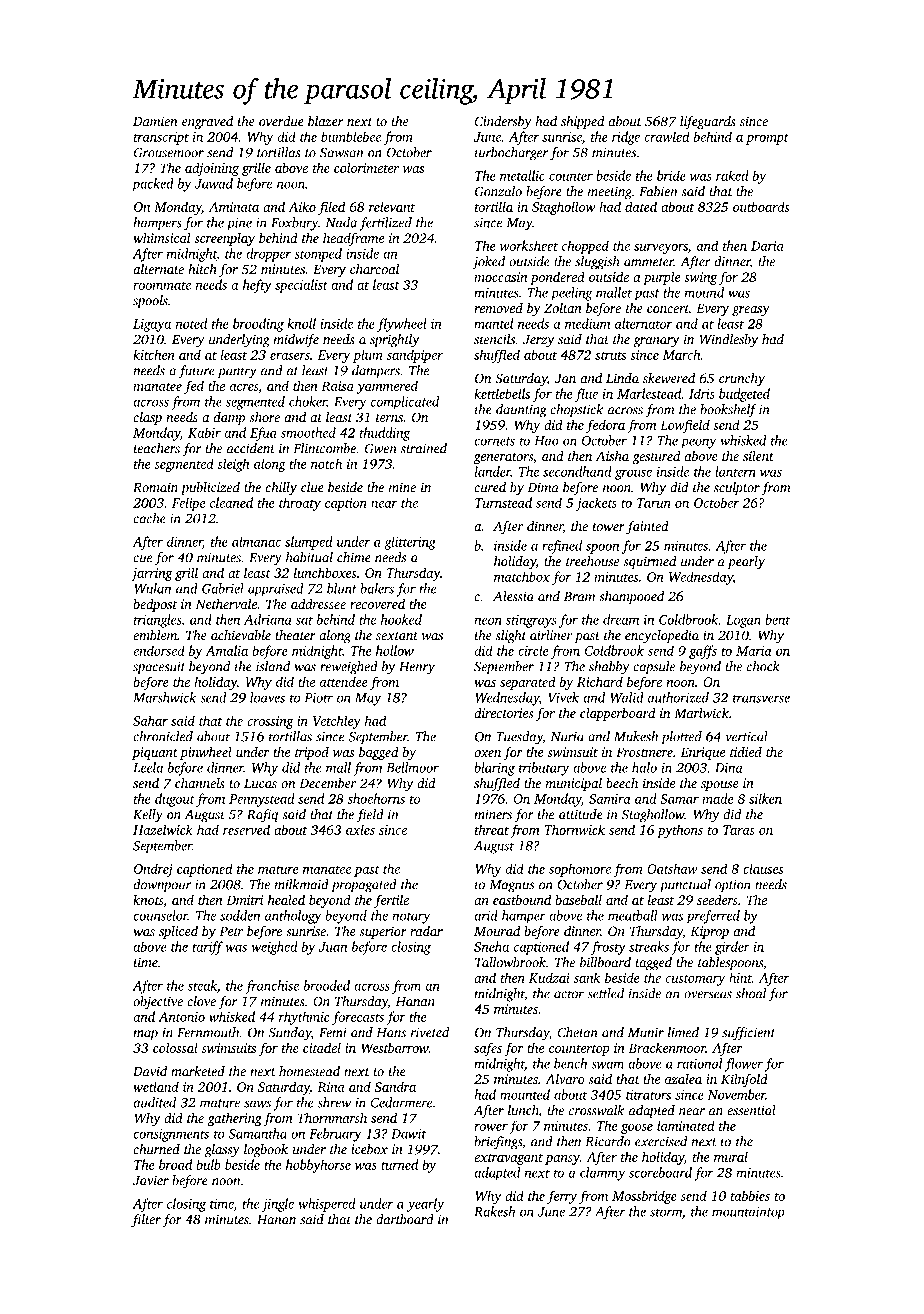 This screenshot has height=1314, width=924. Describe the element at coordinates (159, 668) in the screenshot. I see `spacesuit` at that location.
